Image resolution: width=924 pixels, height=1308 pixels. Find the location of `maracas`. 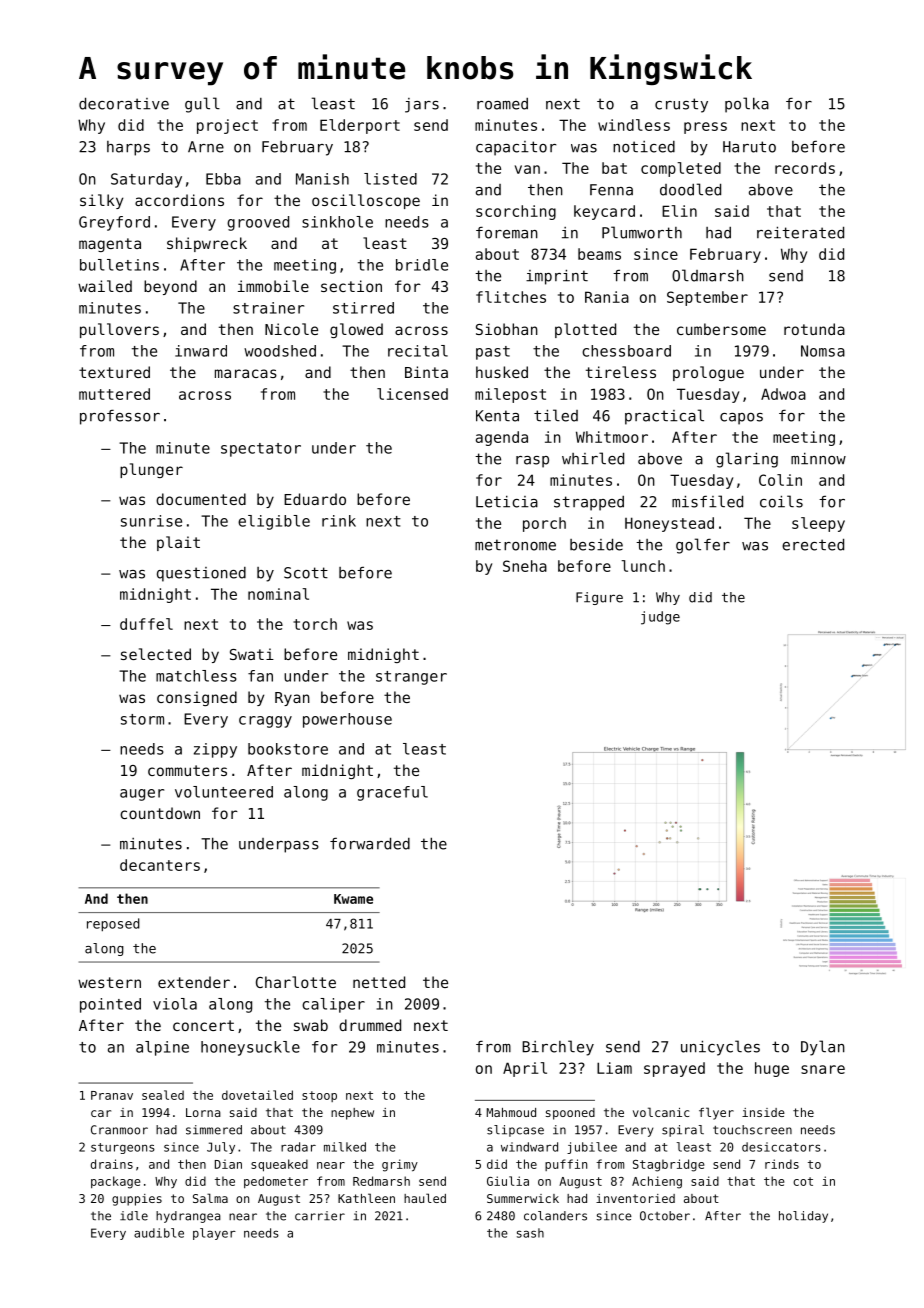

maracas is located at coordinates (246, 373).
